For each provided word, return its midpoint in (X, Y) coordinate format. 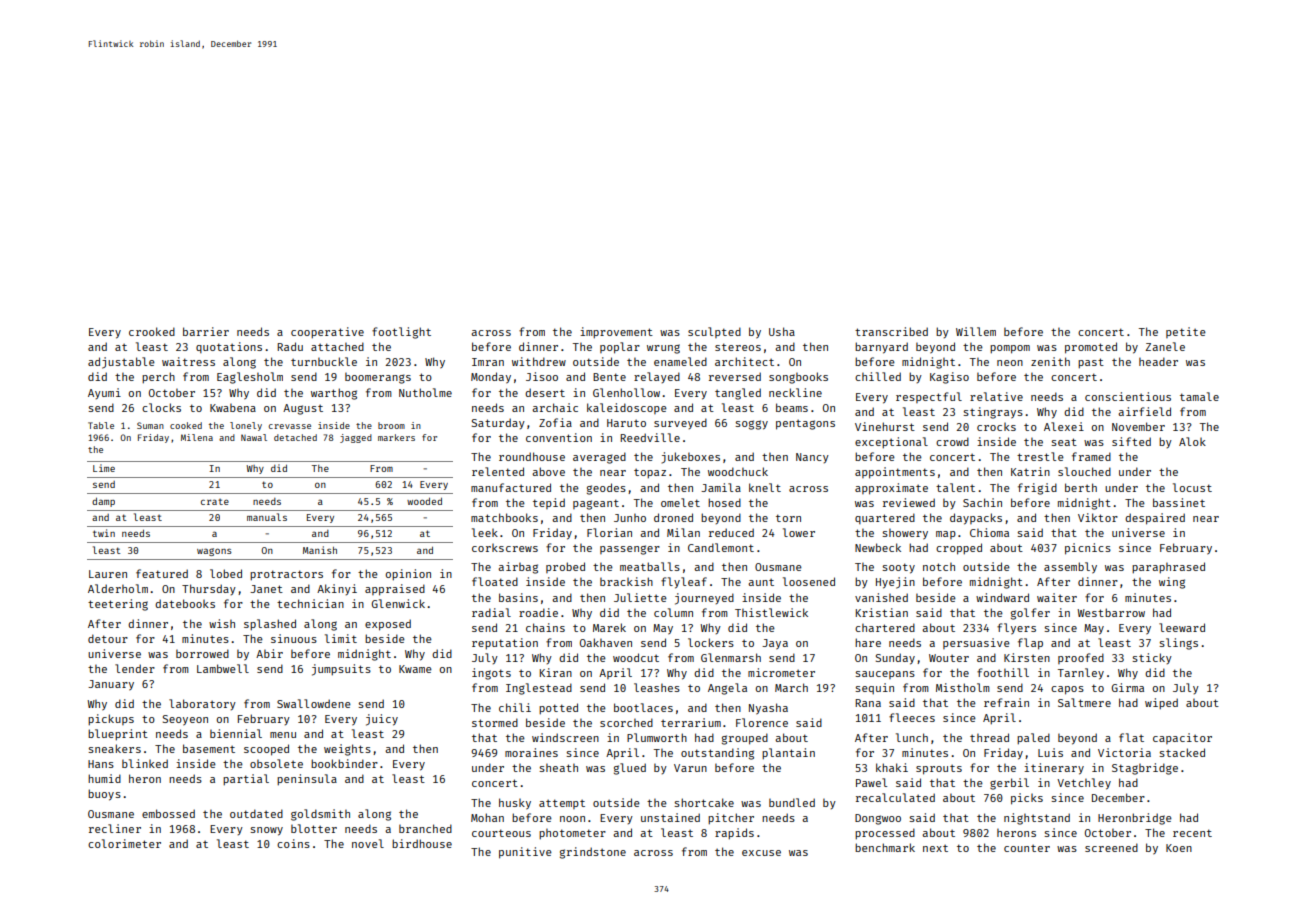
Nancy (812, 458)
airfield (1144, 411)
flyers (1016, 629)
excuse (761, 853)
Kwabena (233, 408)
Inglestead (539, 689)
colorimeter (124, 843)
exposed (388, 625)
